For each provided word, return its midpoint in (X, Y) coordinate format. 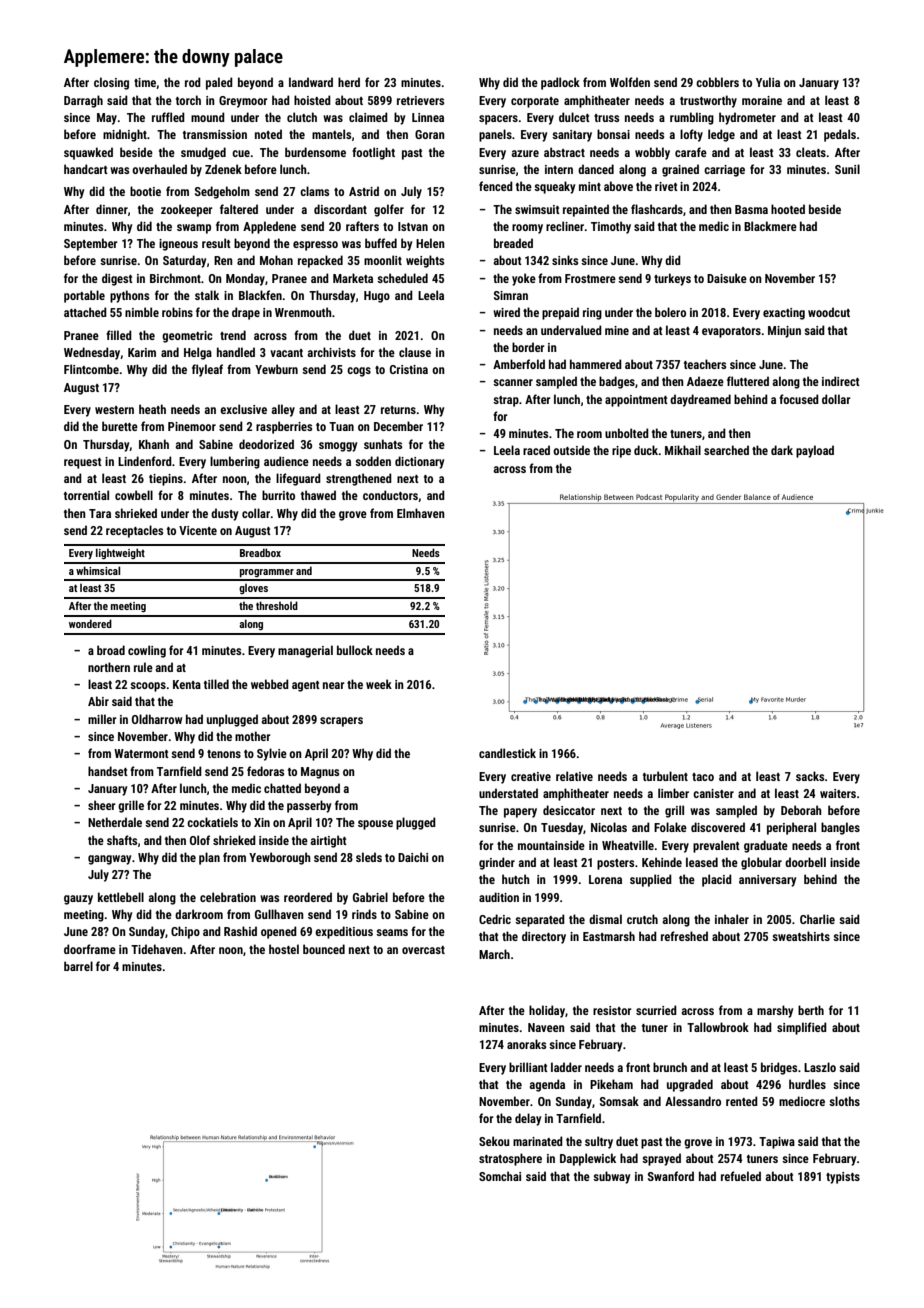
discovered (718, 827)
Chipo (185, 932)
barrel (78, 966)
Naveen (546, 1027)
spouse (375, 825)
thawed (318, 495)
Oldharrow (157, 719)
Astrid (364, 191)
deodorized (266, 444)
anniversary (767, 881)
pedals (840, 135)
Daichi (413, 857)
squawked (88, 153)
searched (726, 450)
